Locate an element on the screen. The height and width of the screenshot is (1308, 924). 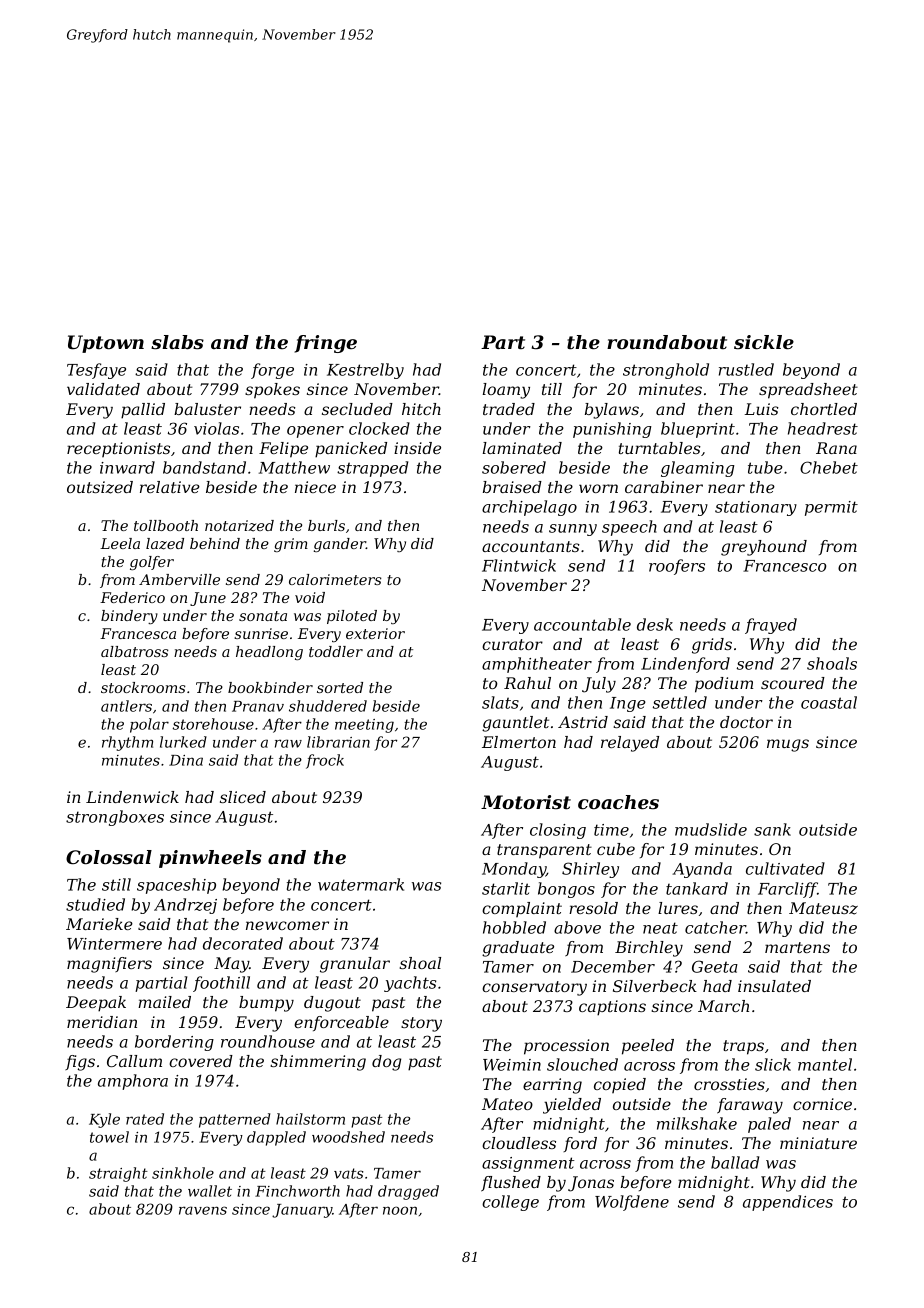
Mateusz is located at coordinates (823, 908).
